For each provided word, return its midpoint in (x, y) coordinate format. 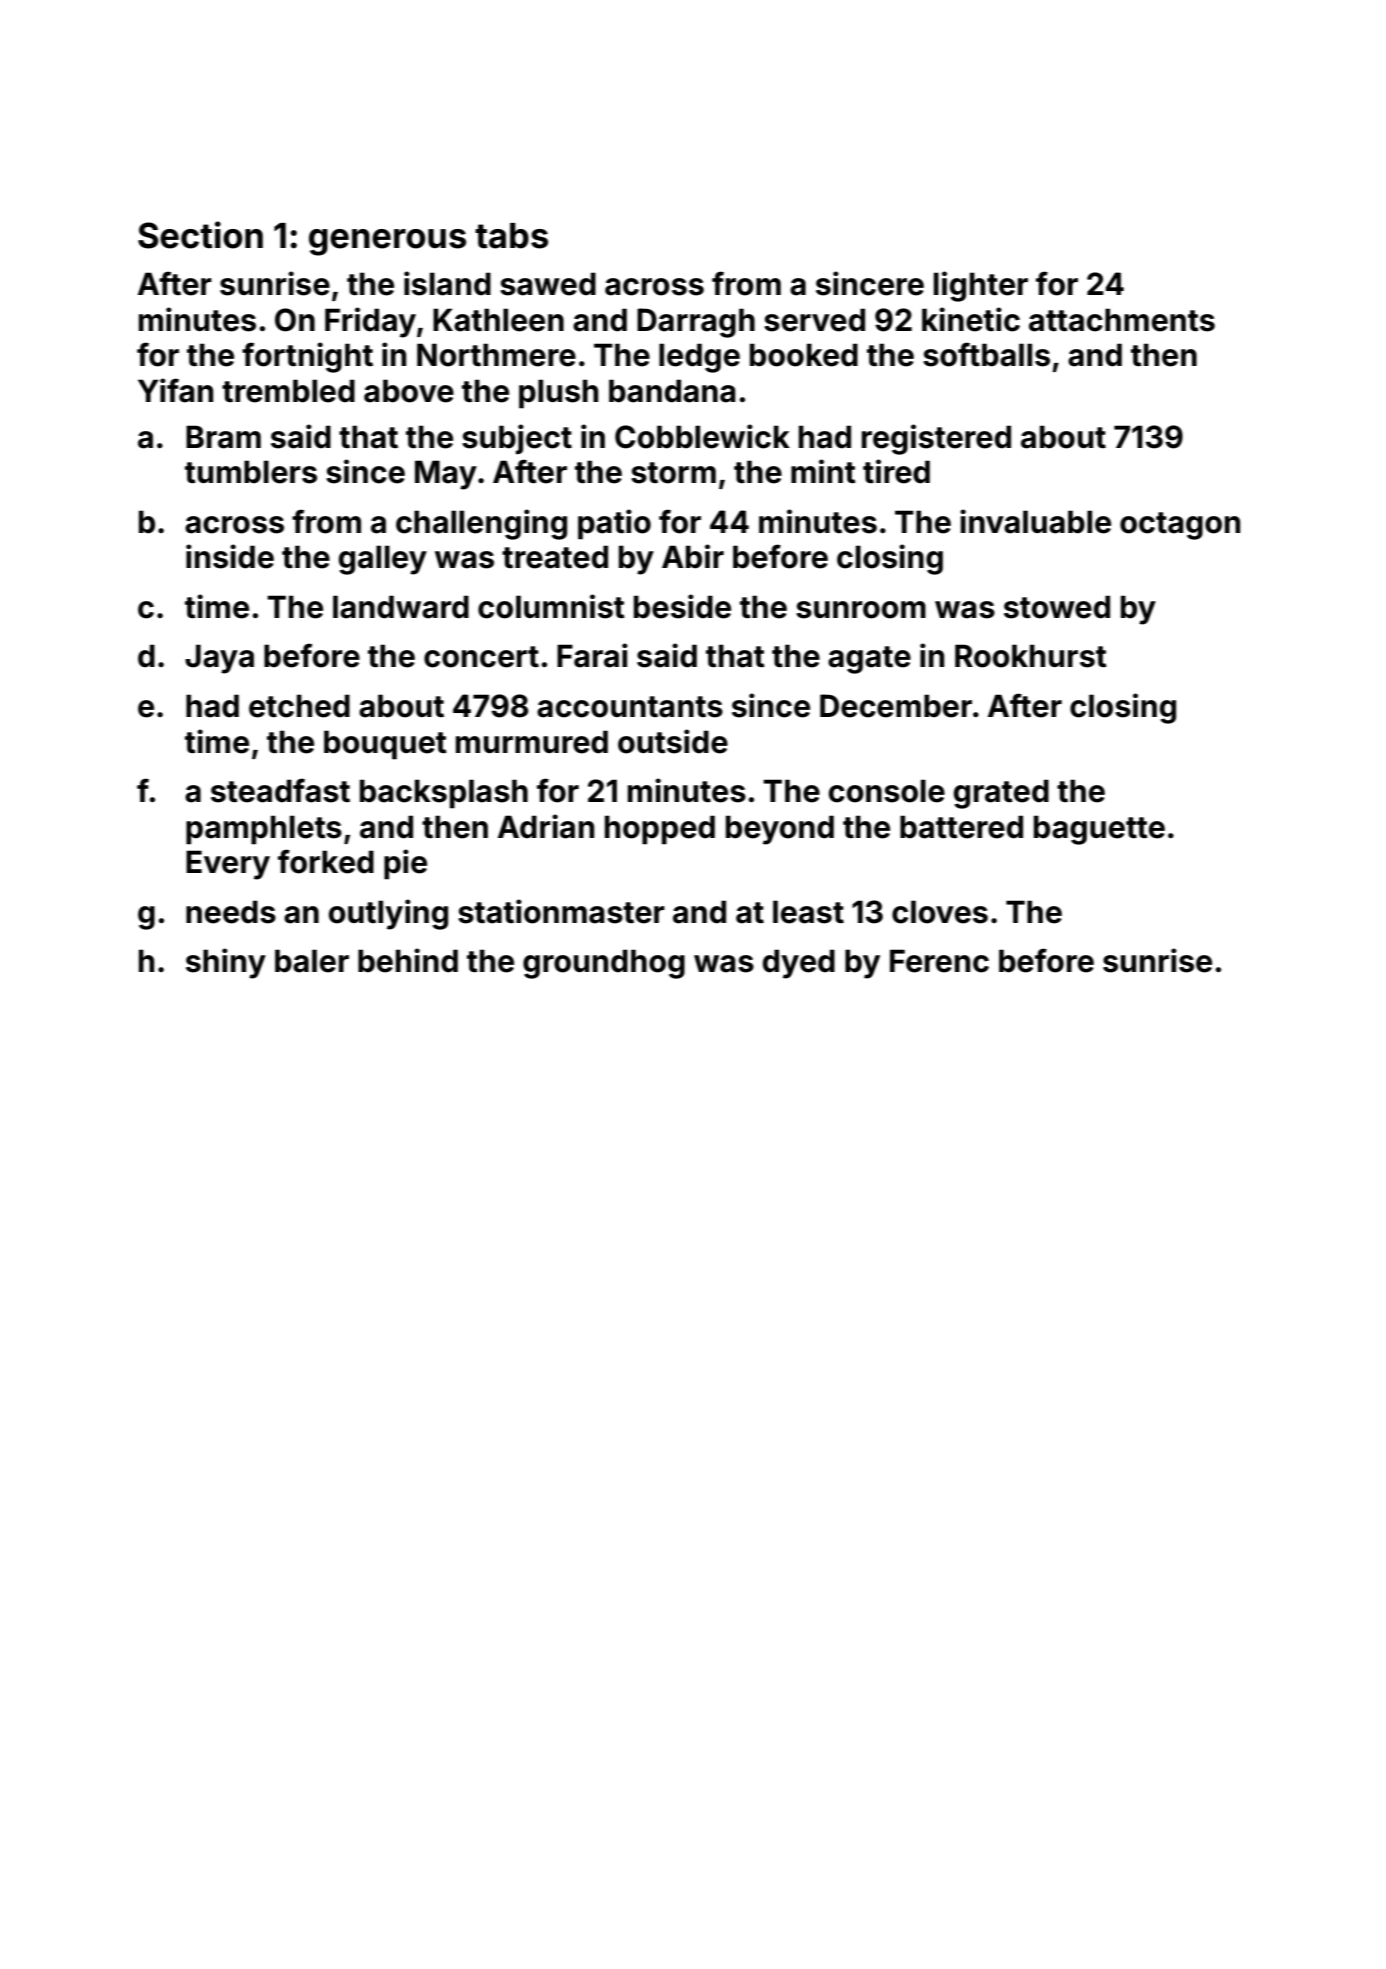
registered (936, 439)
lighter (981, 286)
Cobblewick (702, 436)
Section (200, 235)
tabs (511, 236)
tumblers (251, 472)
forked (326, 861)
